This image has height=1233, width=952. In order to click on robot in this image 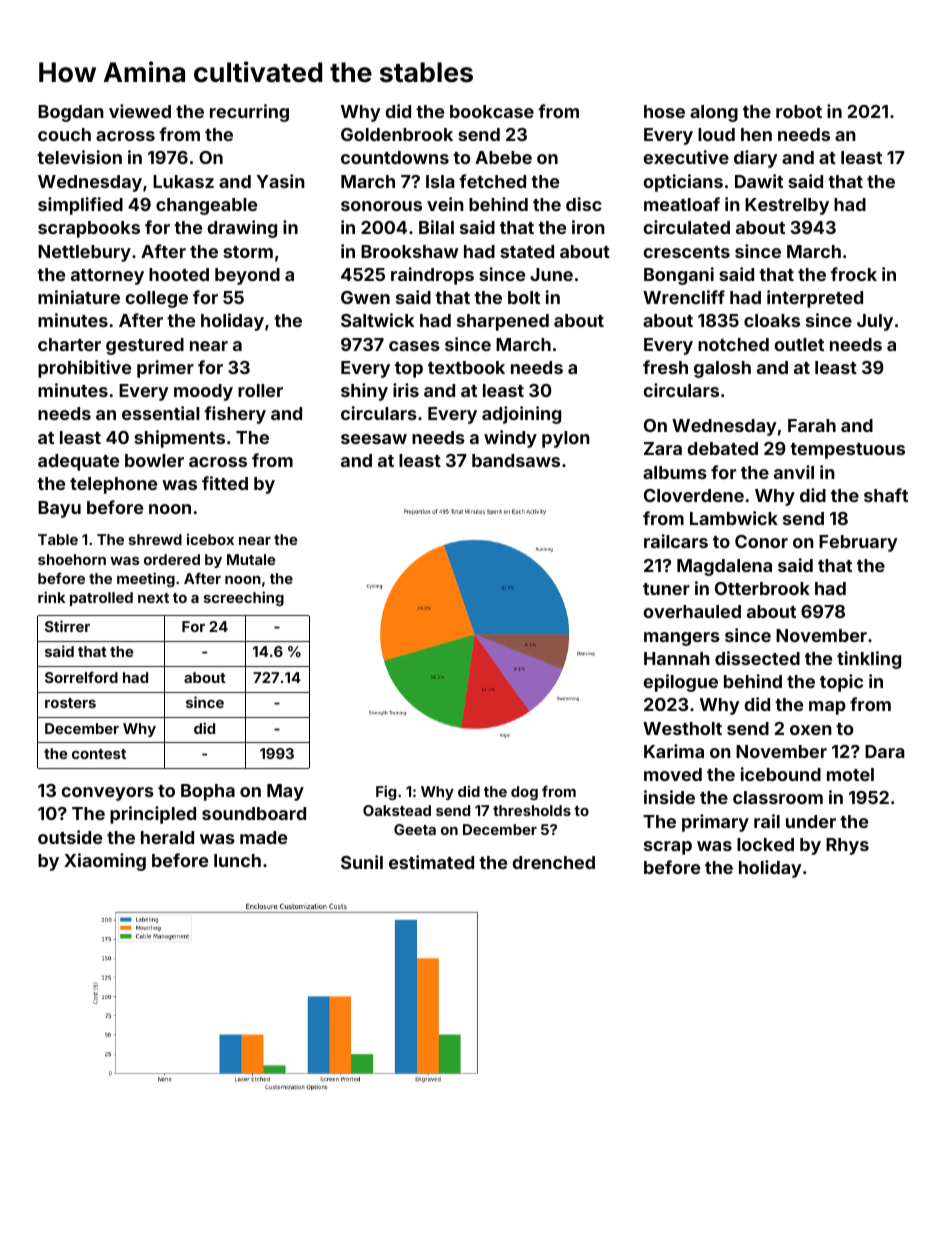, I will do `click(799, 111)`.
